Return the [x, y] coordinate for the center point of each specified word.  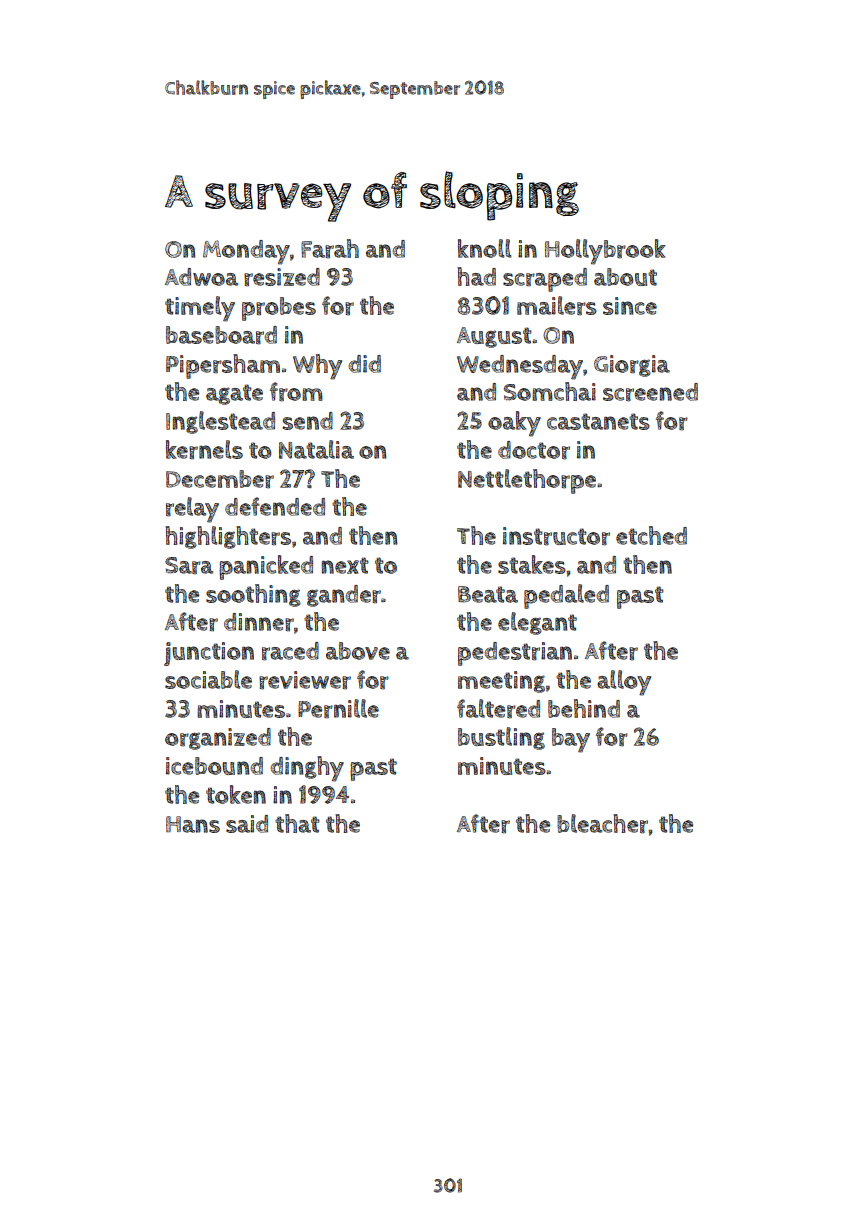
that [297, 823]
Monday [246, 252]
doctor [534, 450]
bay [571, 740]
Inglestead [220, 422]
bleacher [602, 824]
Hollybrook [605, 252]
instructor [556, 536]
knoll [484, 248]
